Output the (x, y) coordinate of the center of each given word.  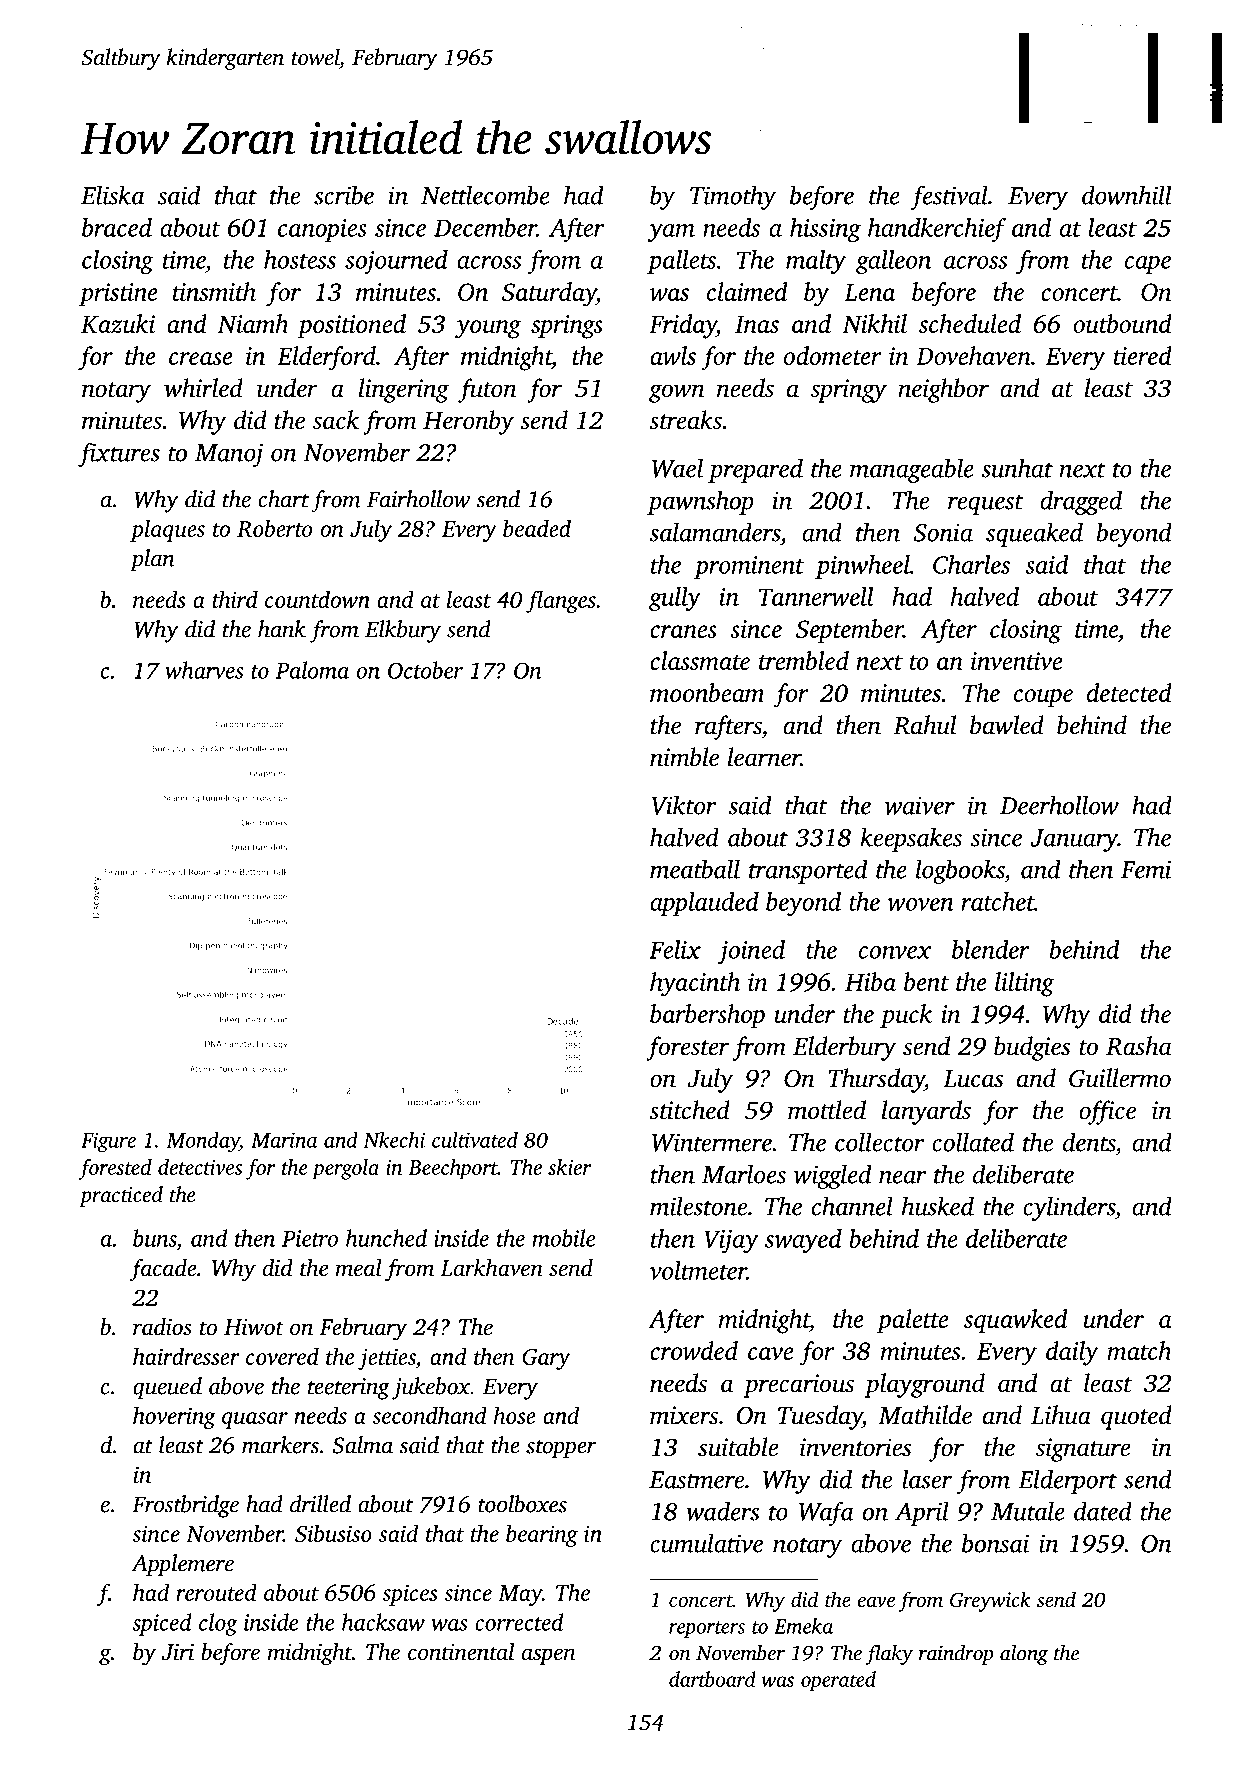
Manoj (229, 455)
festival (949, 197)
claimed (747, 291)
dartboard (712, 1679)
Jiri (178, 1652)
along (1024, 1655)
